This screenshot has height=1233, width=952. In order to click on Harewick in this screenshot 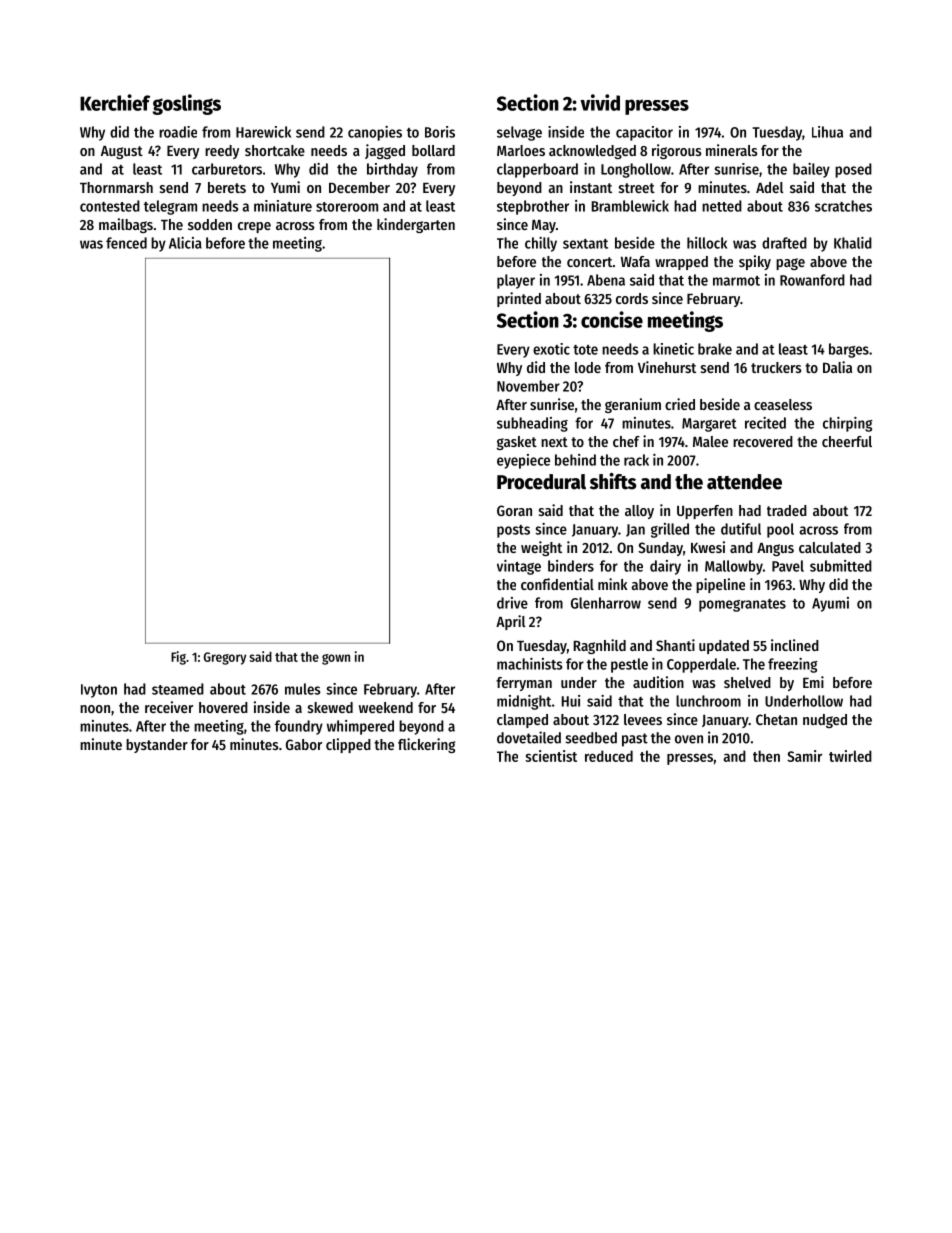, I will do `click(263, 132)`.
